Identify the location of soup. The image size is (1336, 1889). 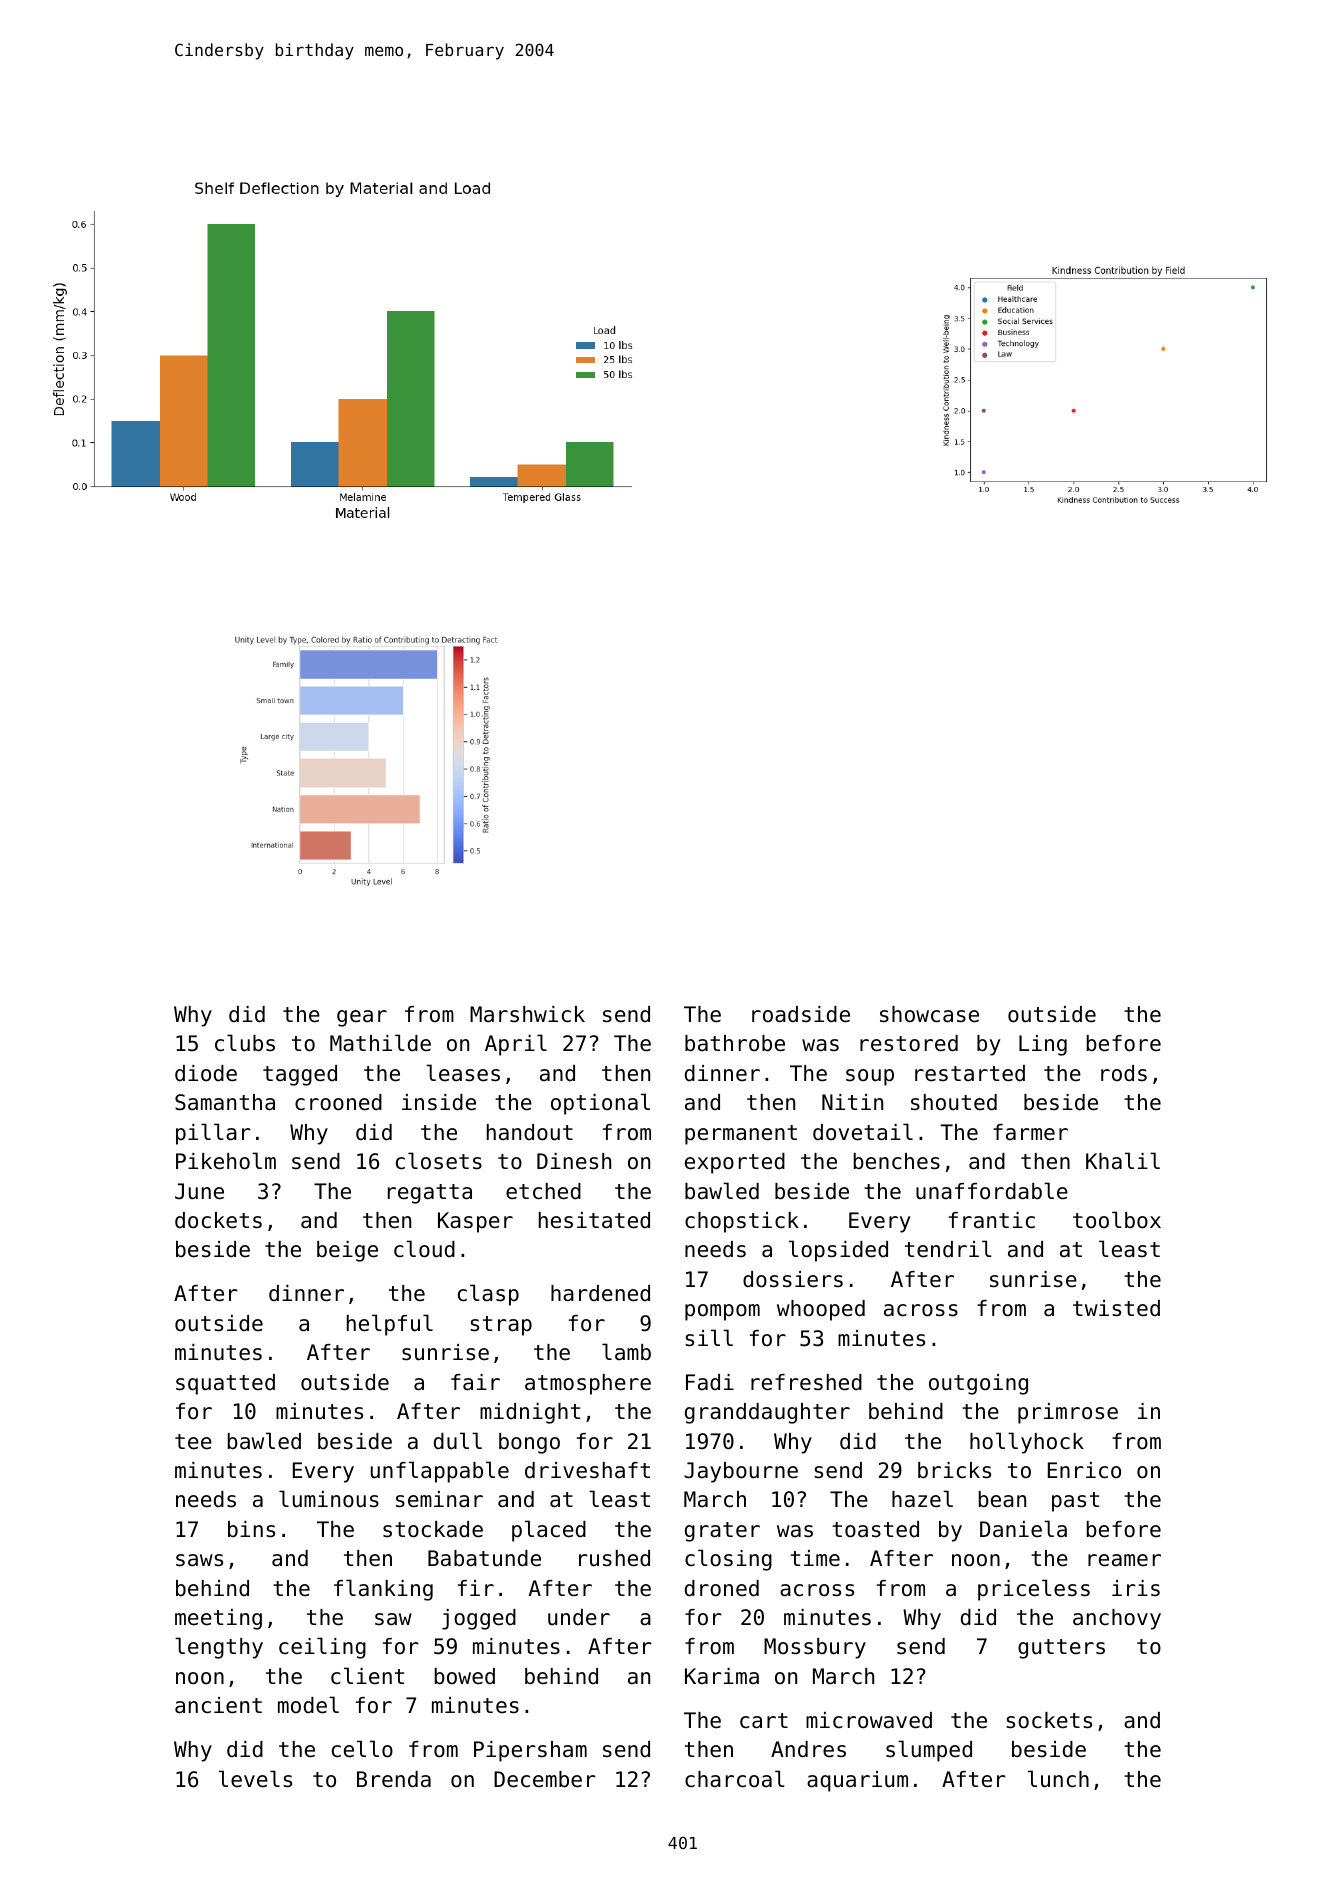
(870, 1077).
